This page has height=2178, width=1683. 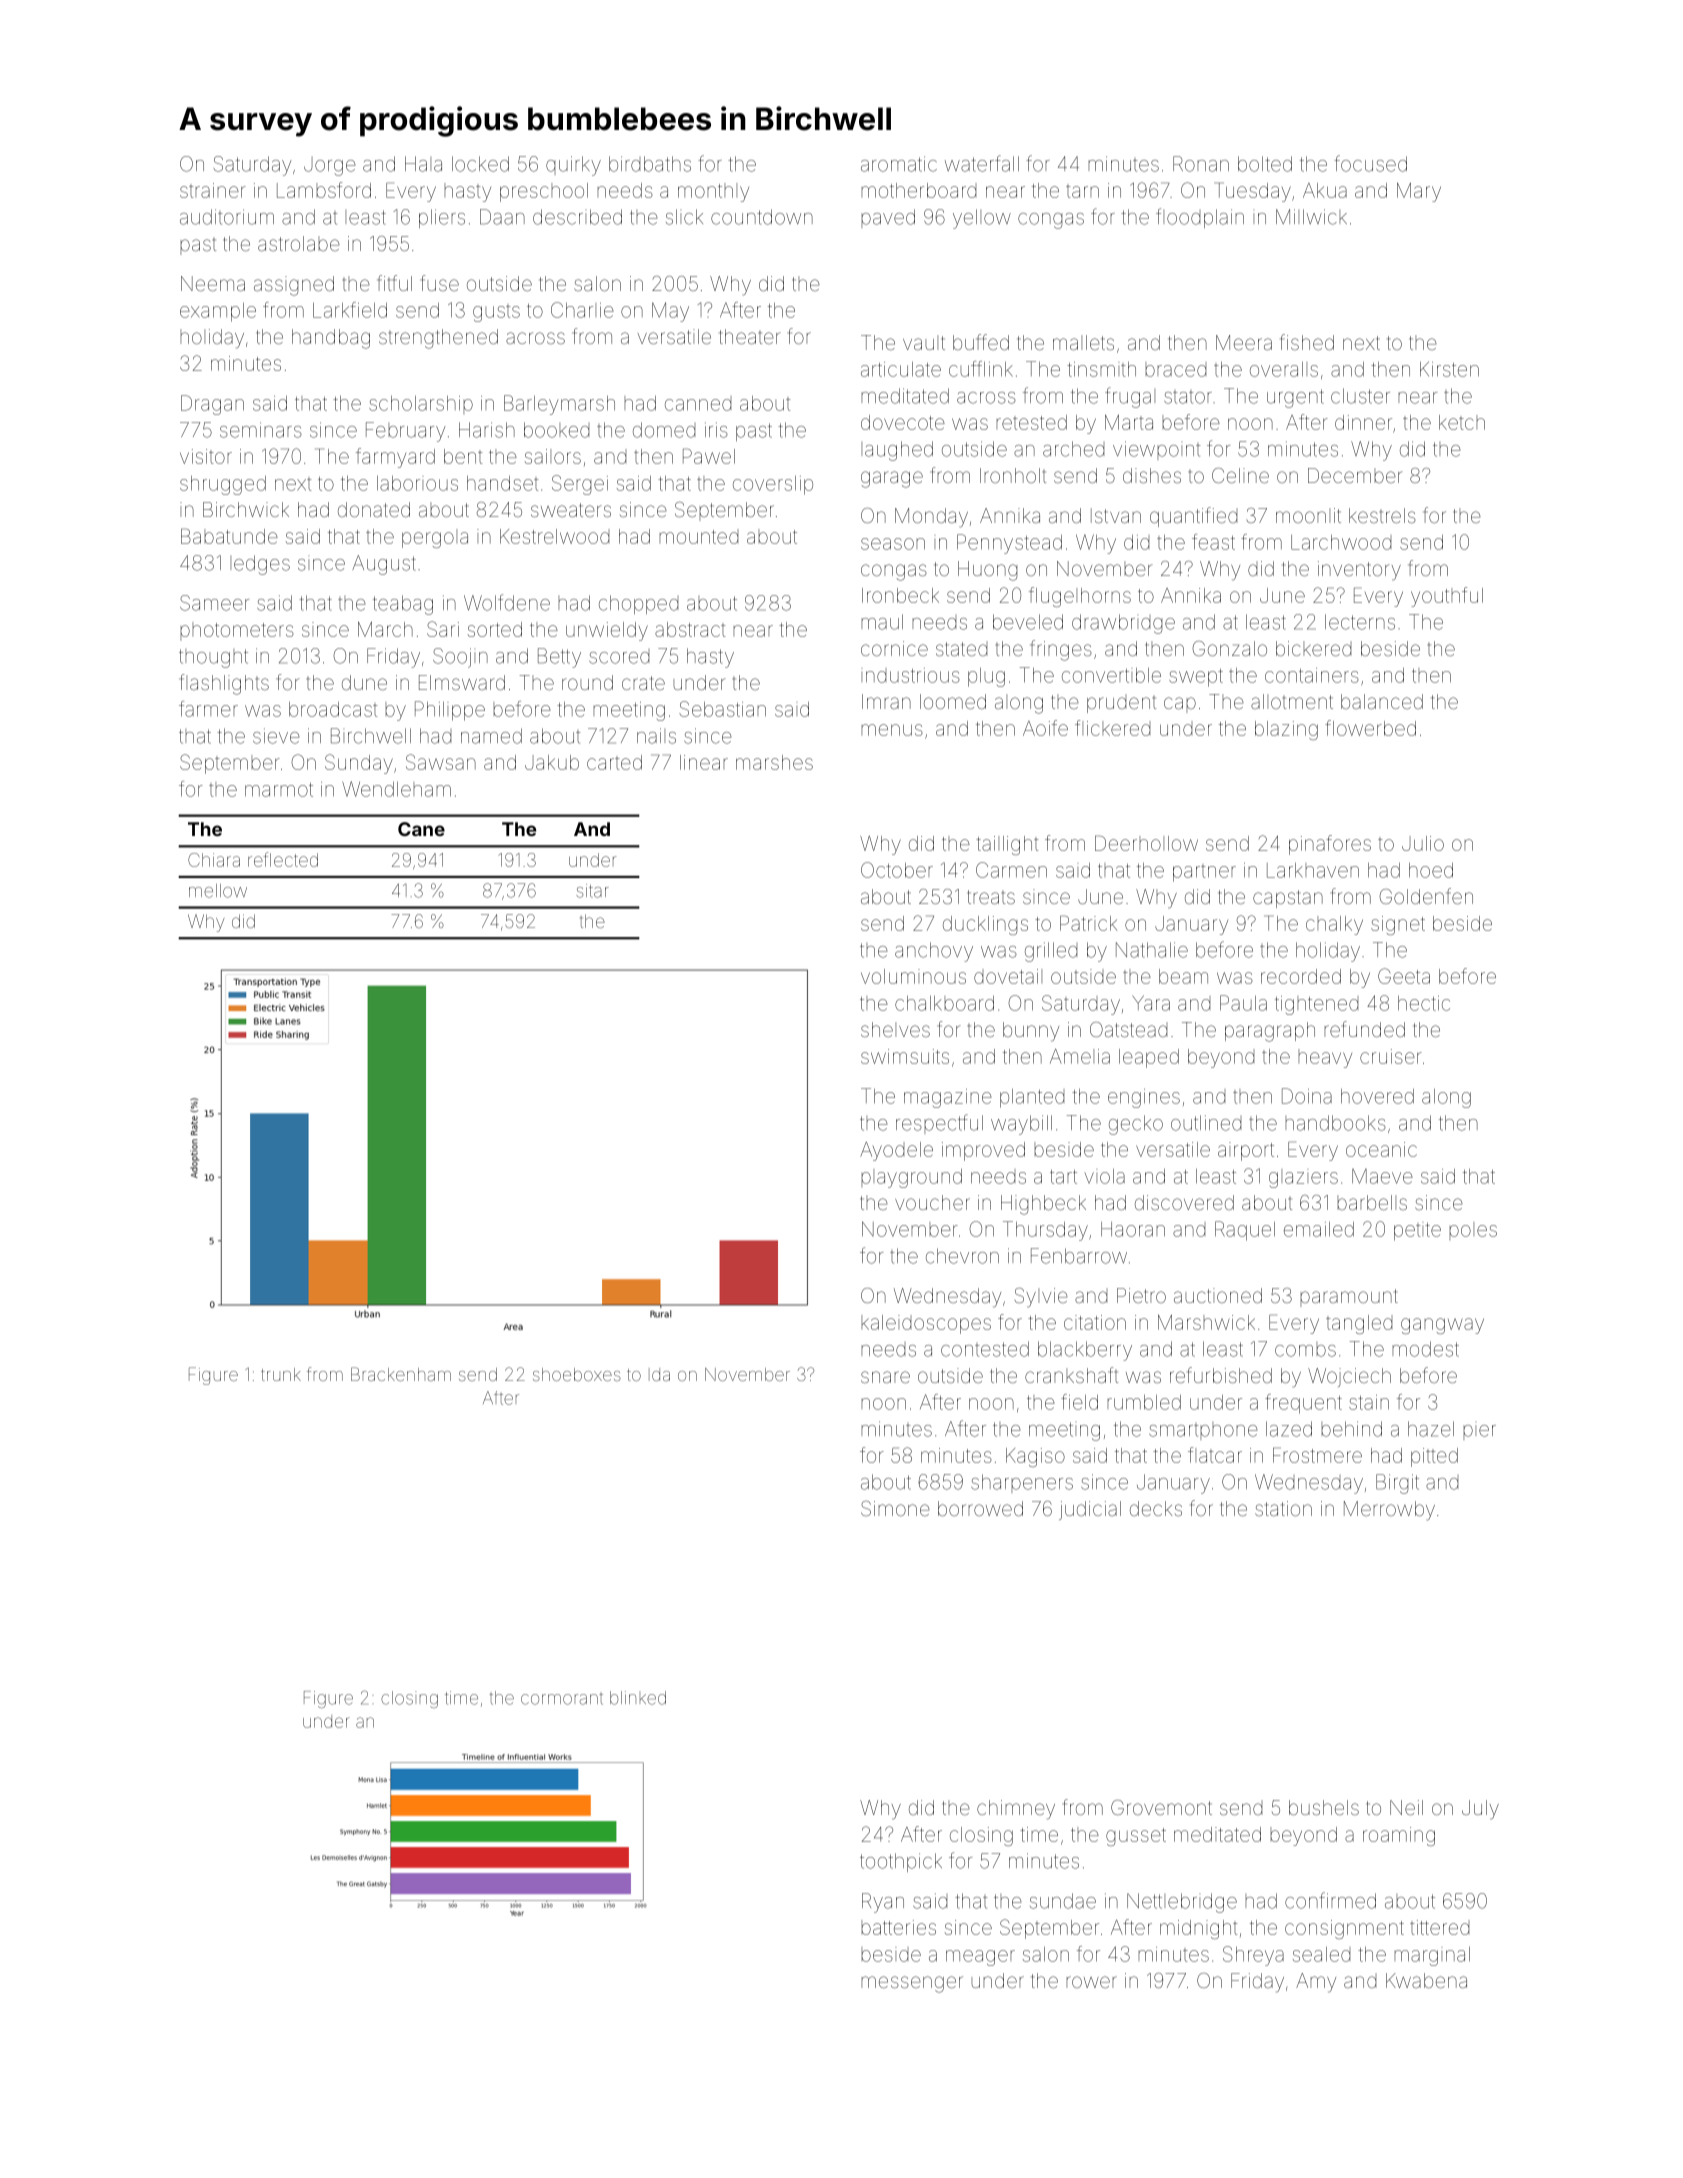 What do you see at coordinates (421, 829) in the page?
I see `Cane` at bounding box center [421, 829].
